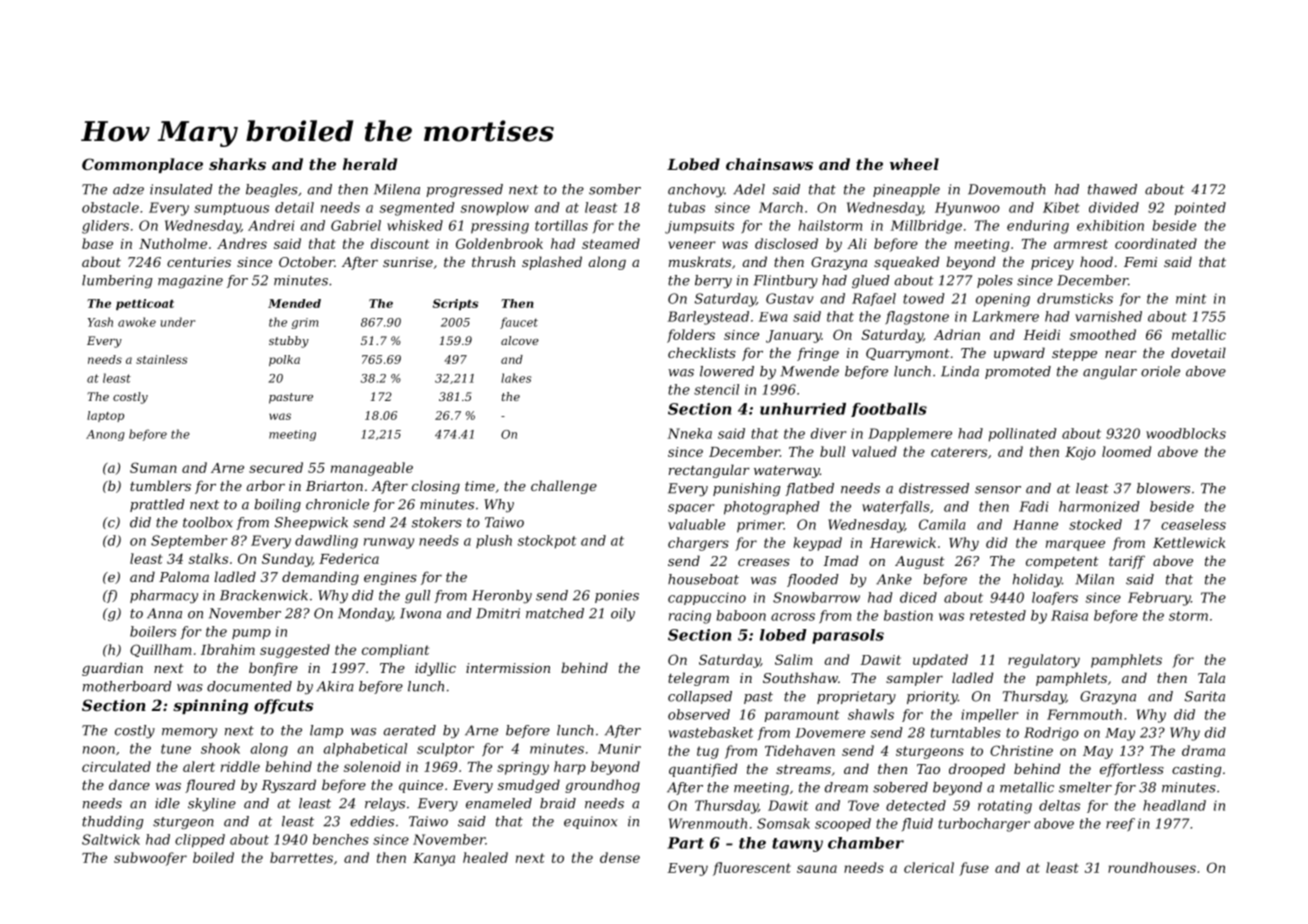 This page has height=924, width=1308. I want to click on gliders, so click(105, 227).
